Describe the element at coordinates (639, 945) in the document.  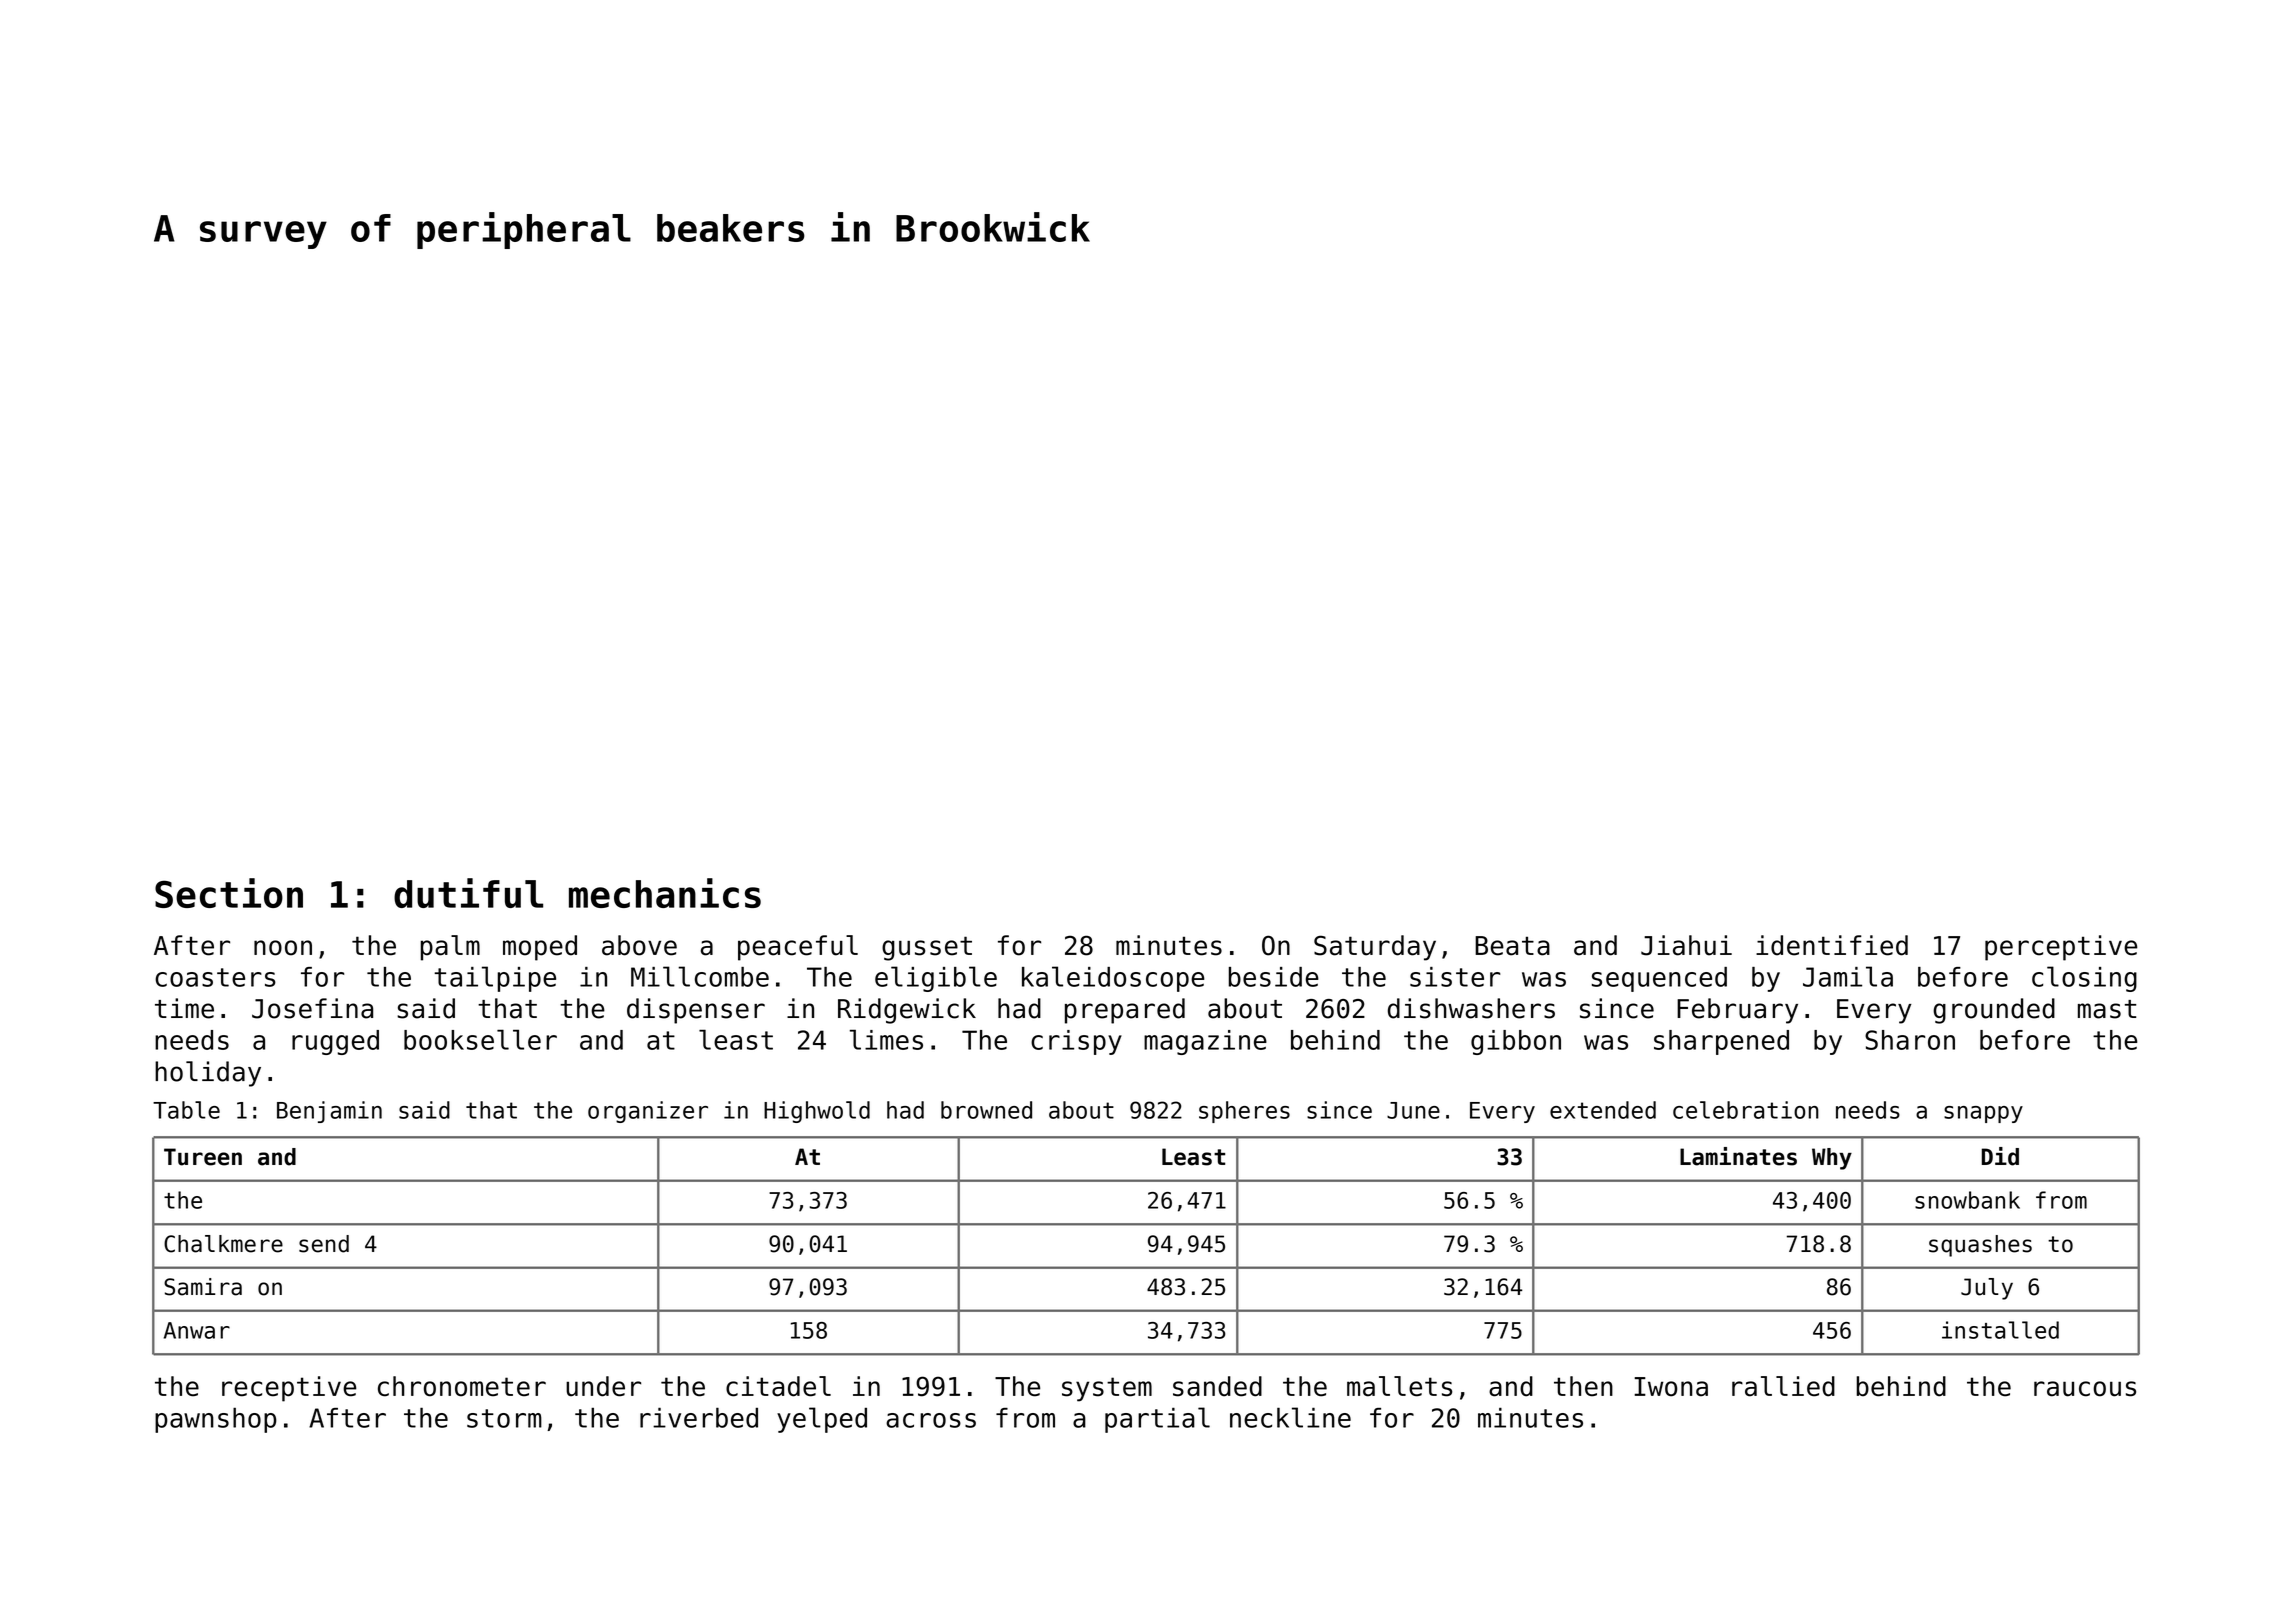
I see `above` at that location.
